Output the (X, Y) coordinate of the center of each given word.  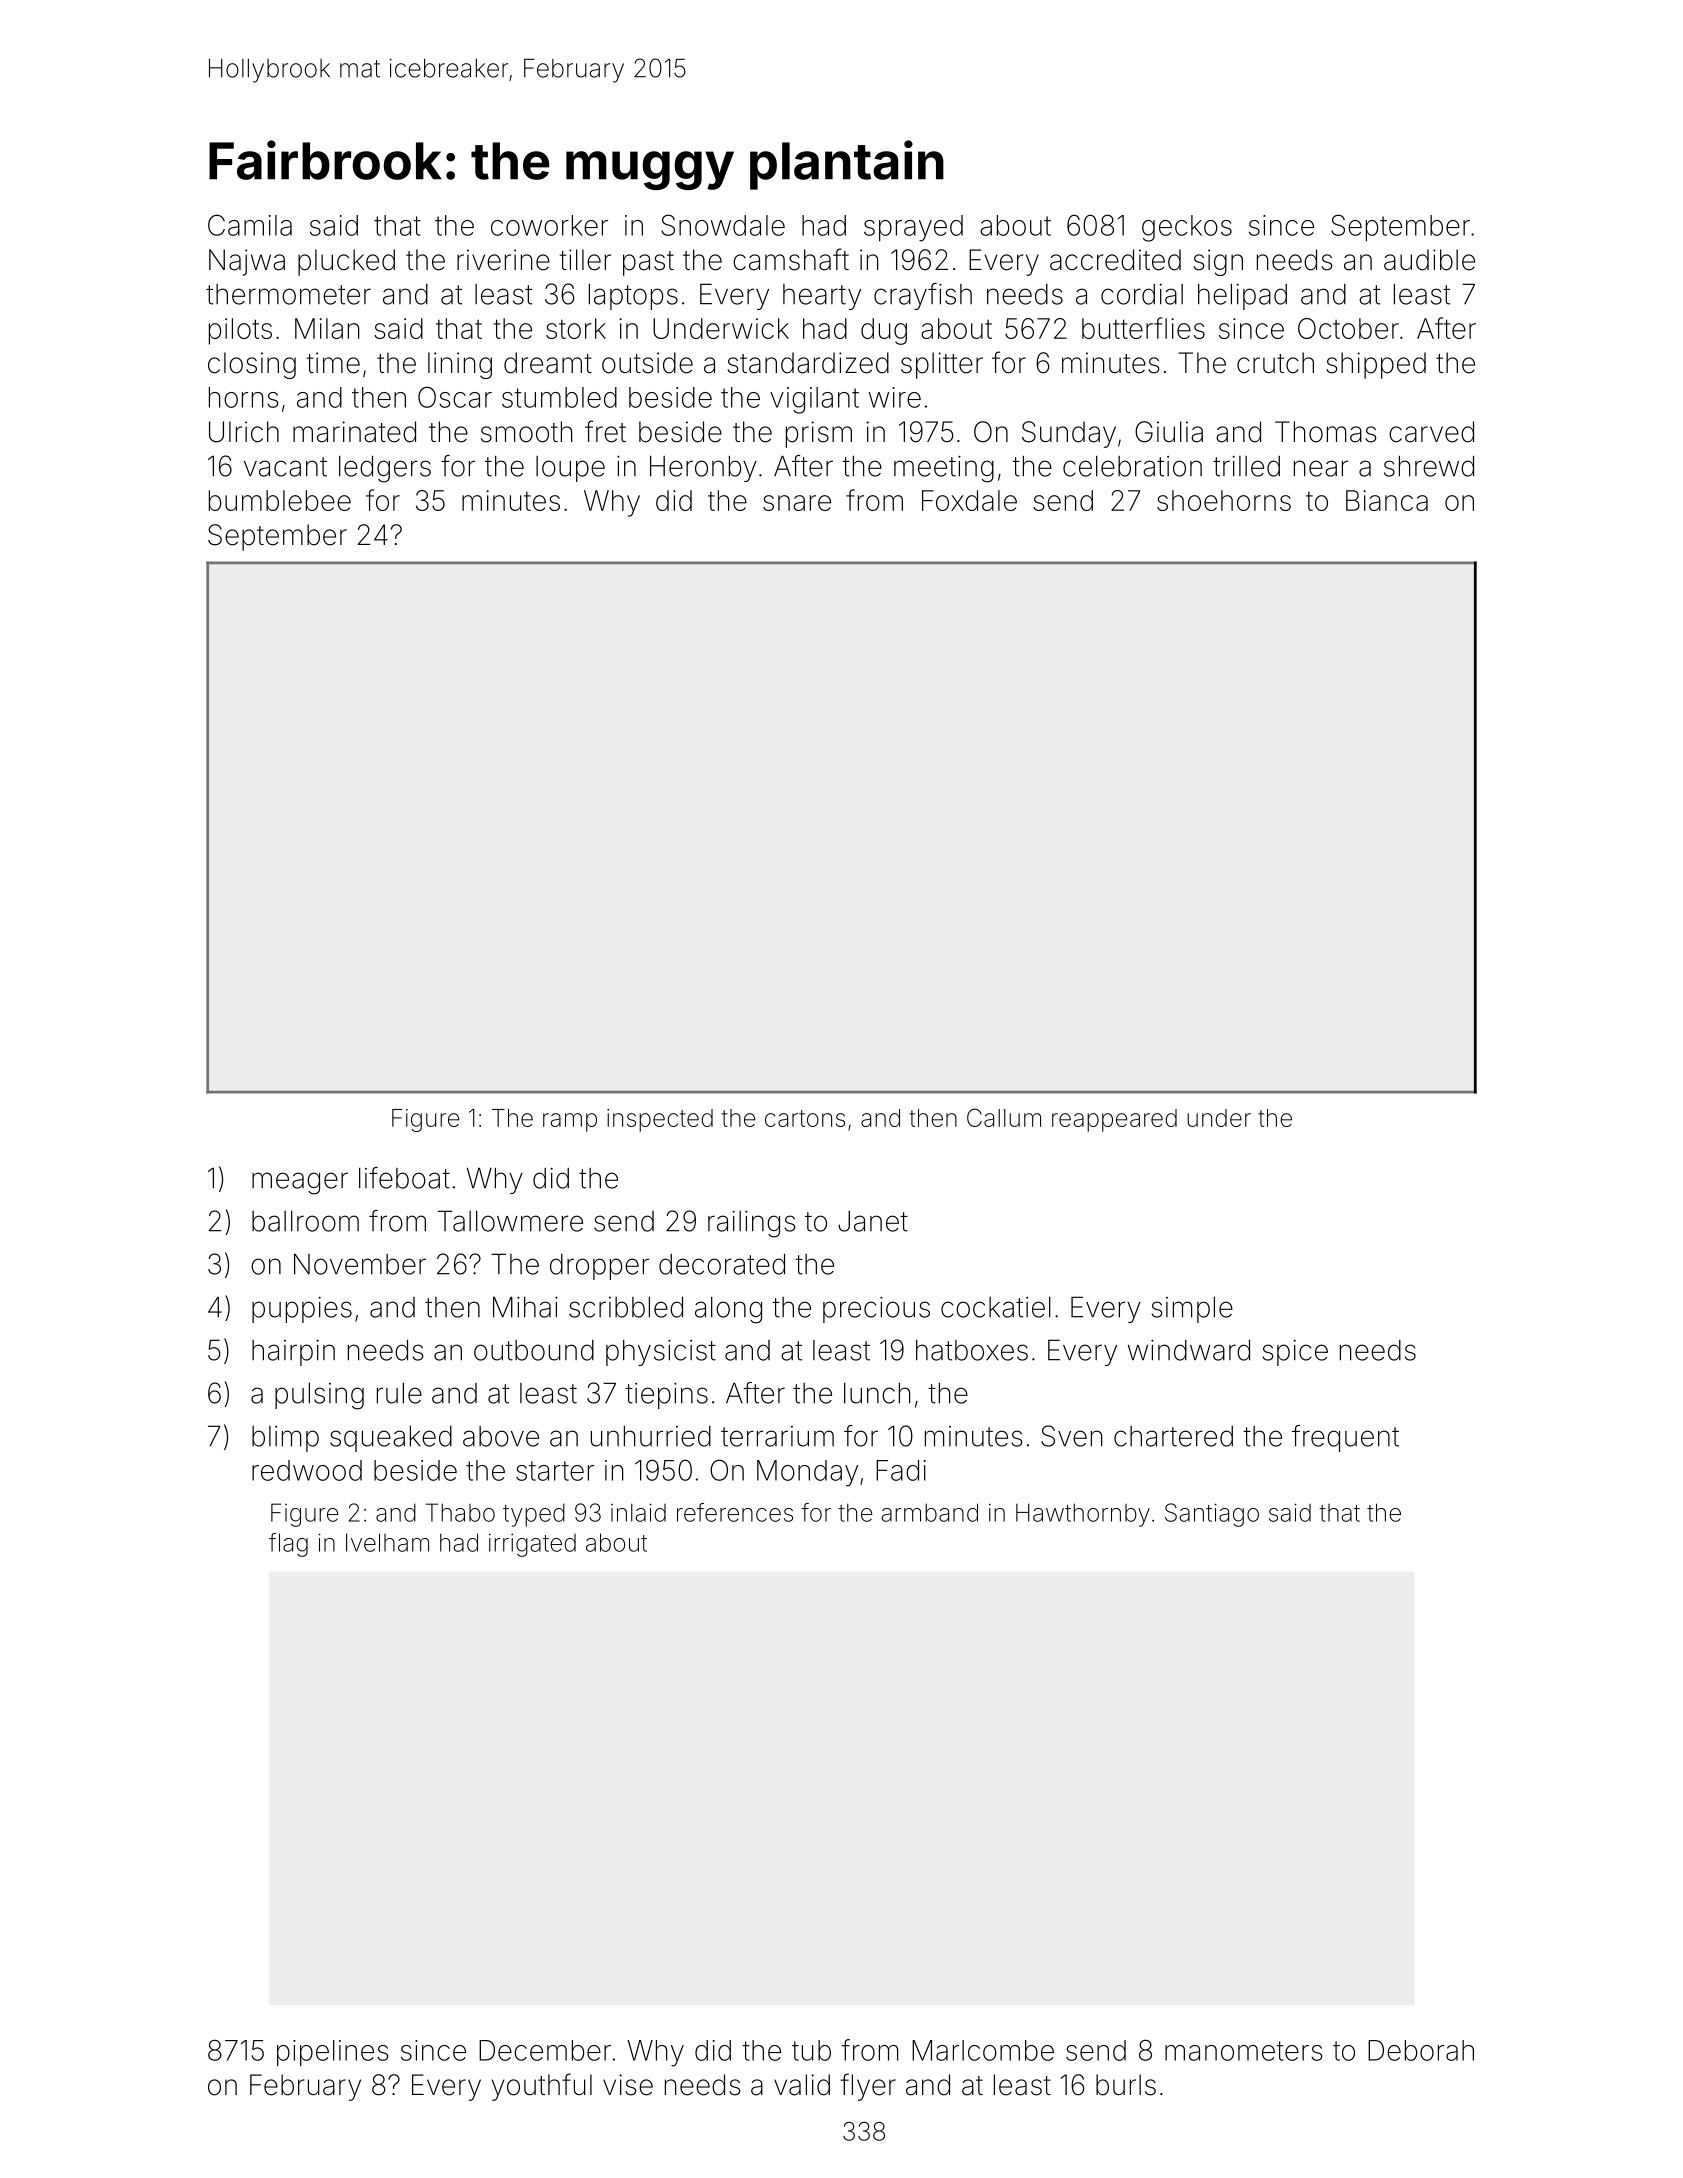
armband (930, 1512)
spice (1295, 1353)
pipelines (333, 2053)
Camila (250, 225)
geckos (1187, 228)
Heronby (703, 468)
